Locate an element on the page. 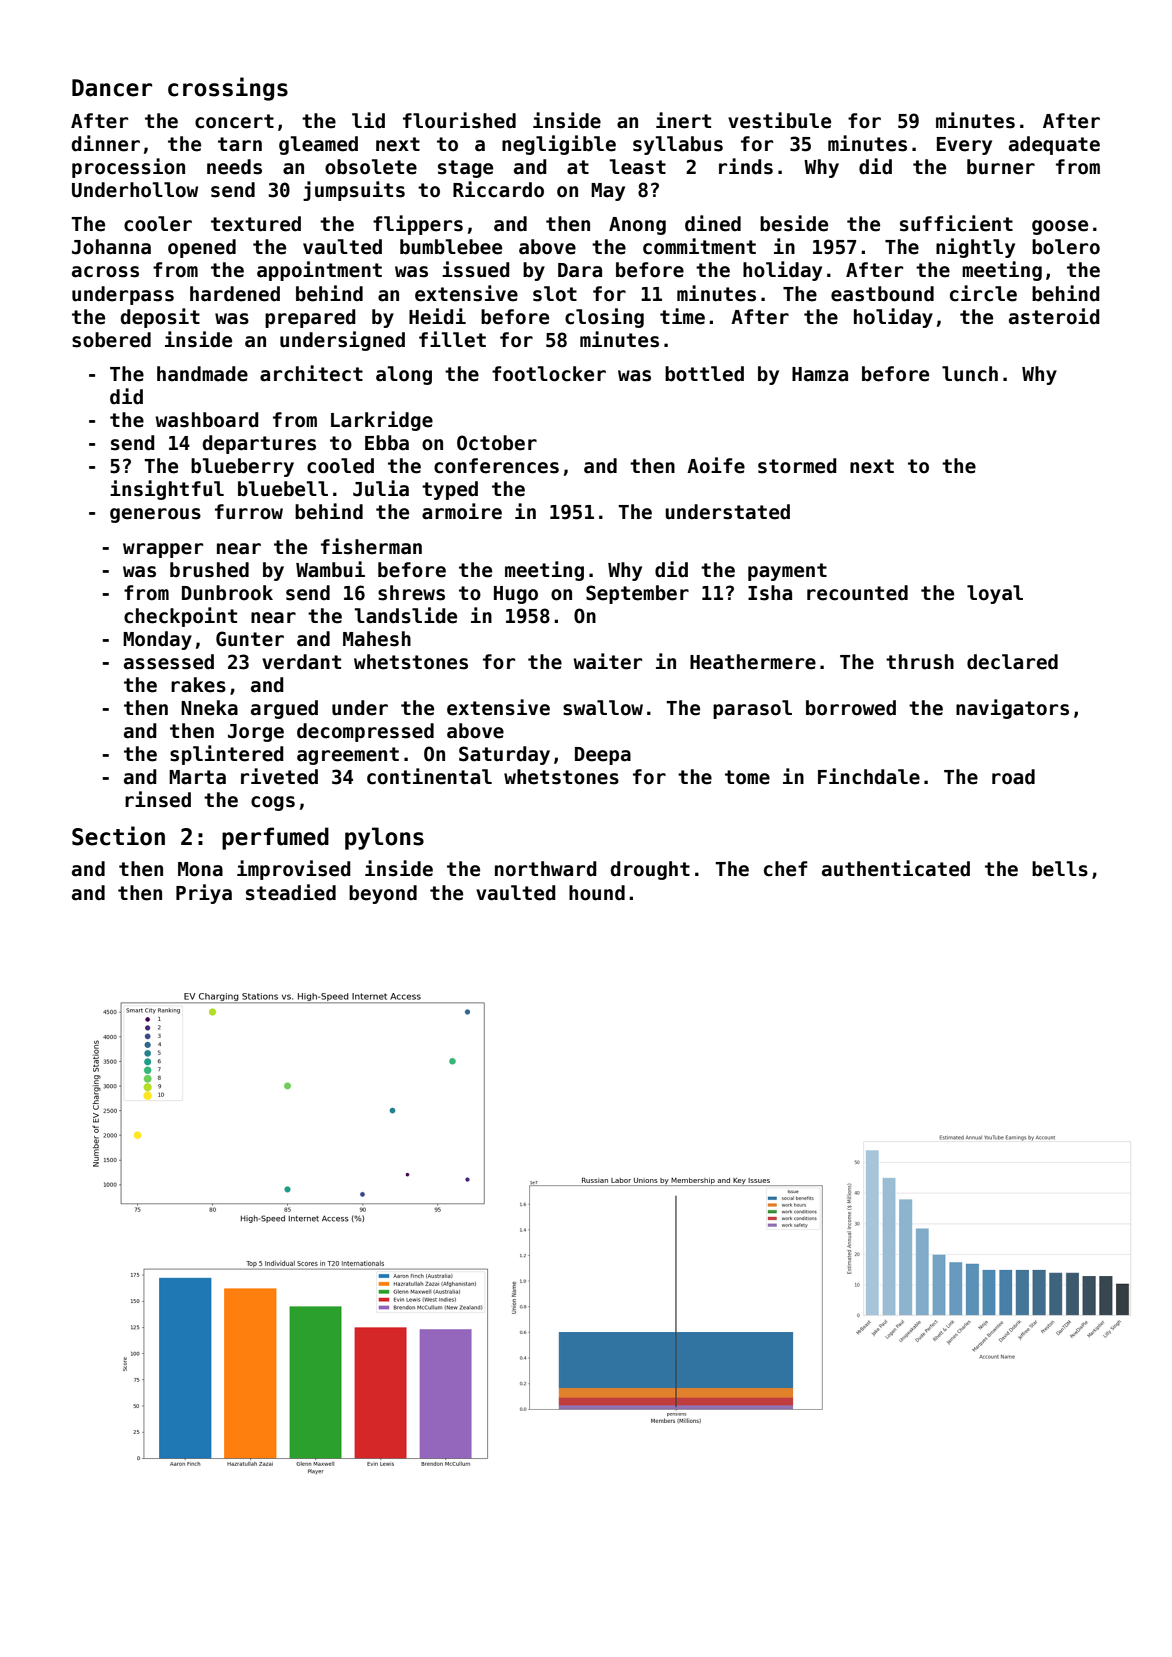 The height and width of the image is (1657, 1172). loyal is located at coordinates (995, 594).
